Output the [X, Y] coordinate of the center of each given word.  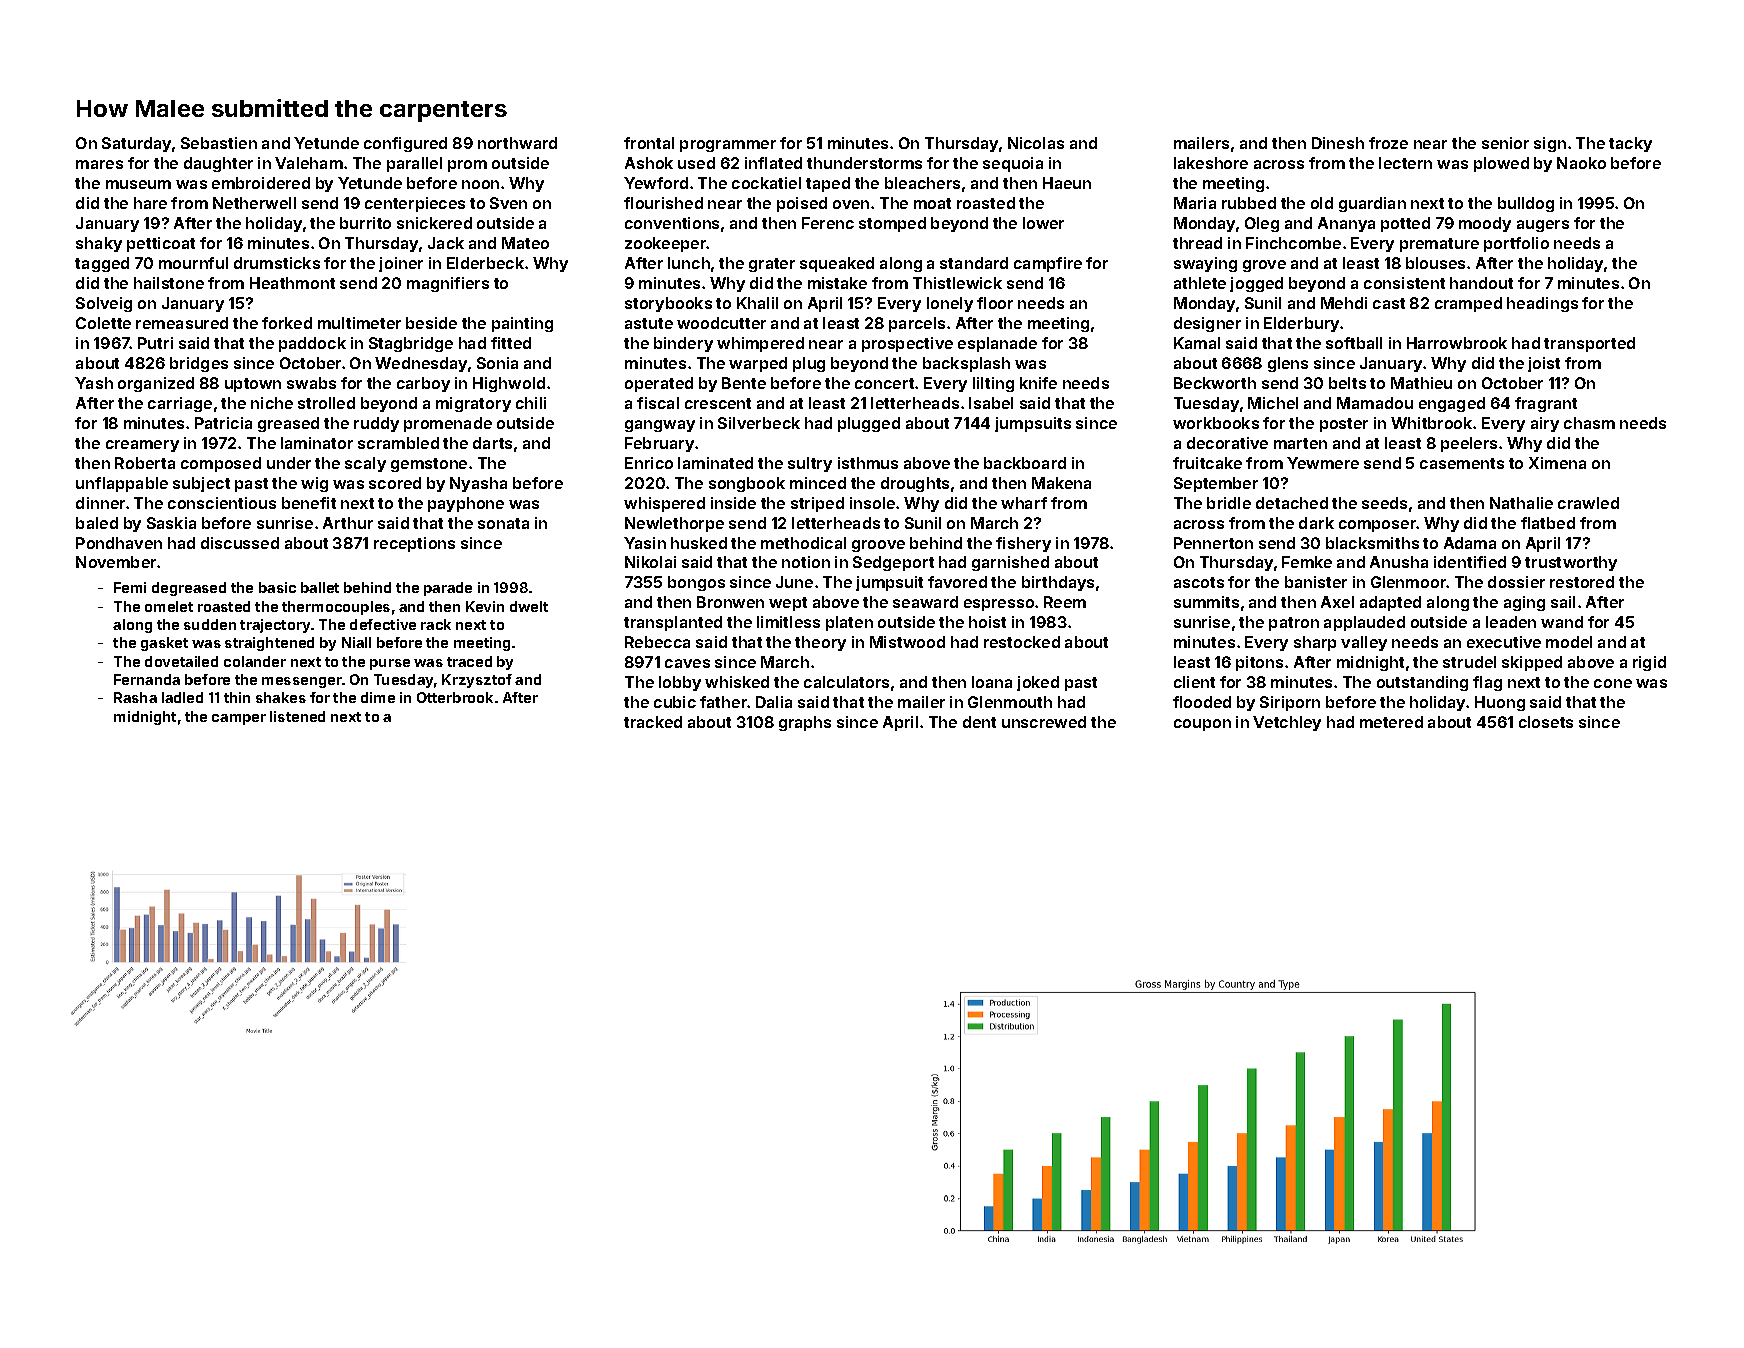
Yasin [645, 543]
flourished [663, 203]
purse [390, 664]
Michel [1273, 403]
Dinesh [1338, 143]
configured [405, 144]
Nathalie [1521, 503]
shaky [99, 244]
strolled [326, 403]
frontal [649, 143]
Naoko [1581, 163]
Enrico [649, 463]
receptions [414, 544]
